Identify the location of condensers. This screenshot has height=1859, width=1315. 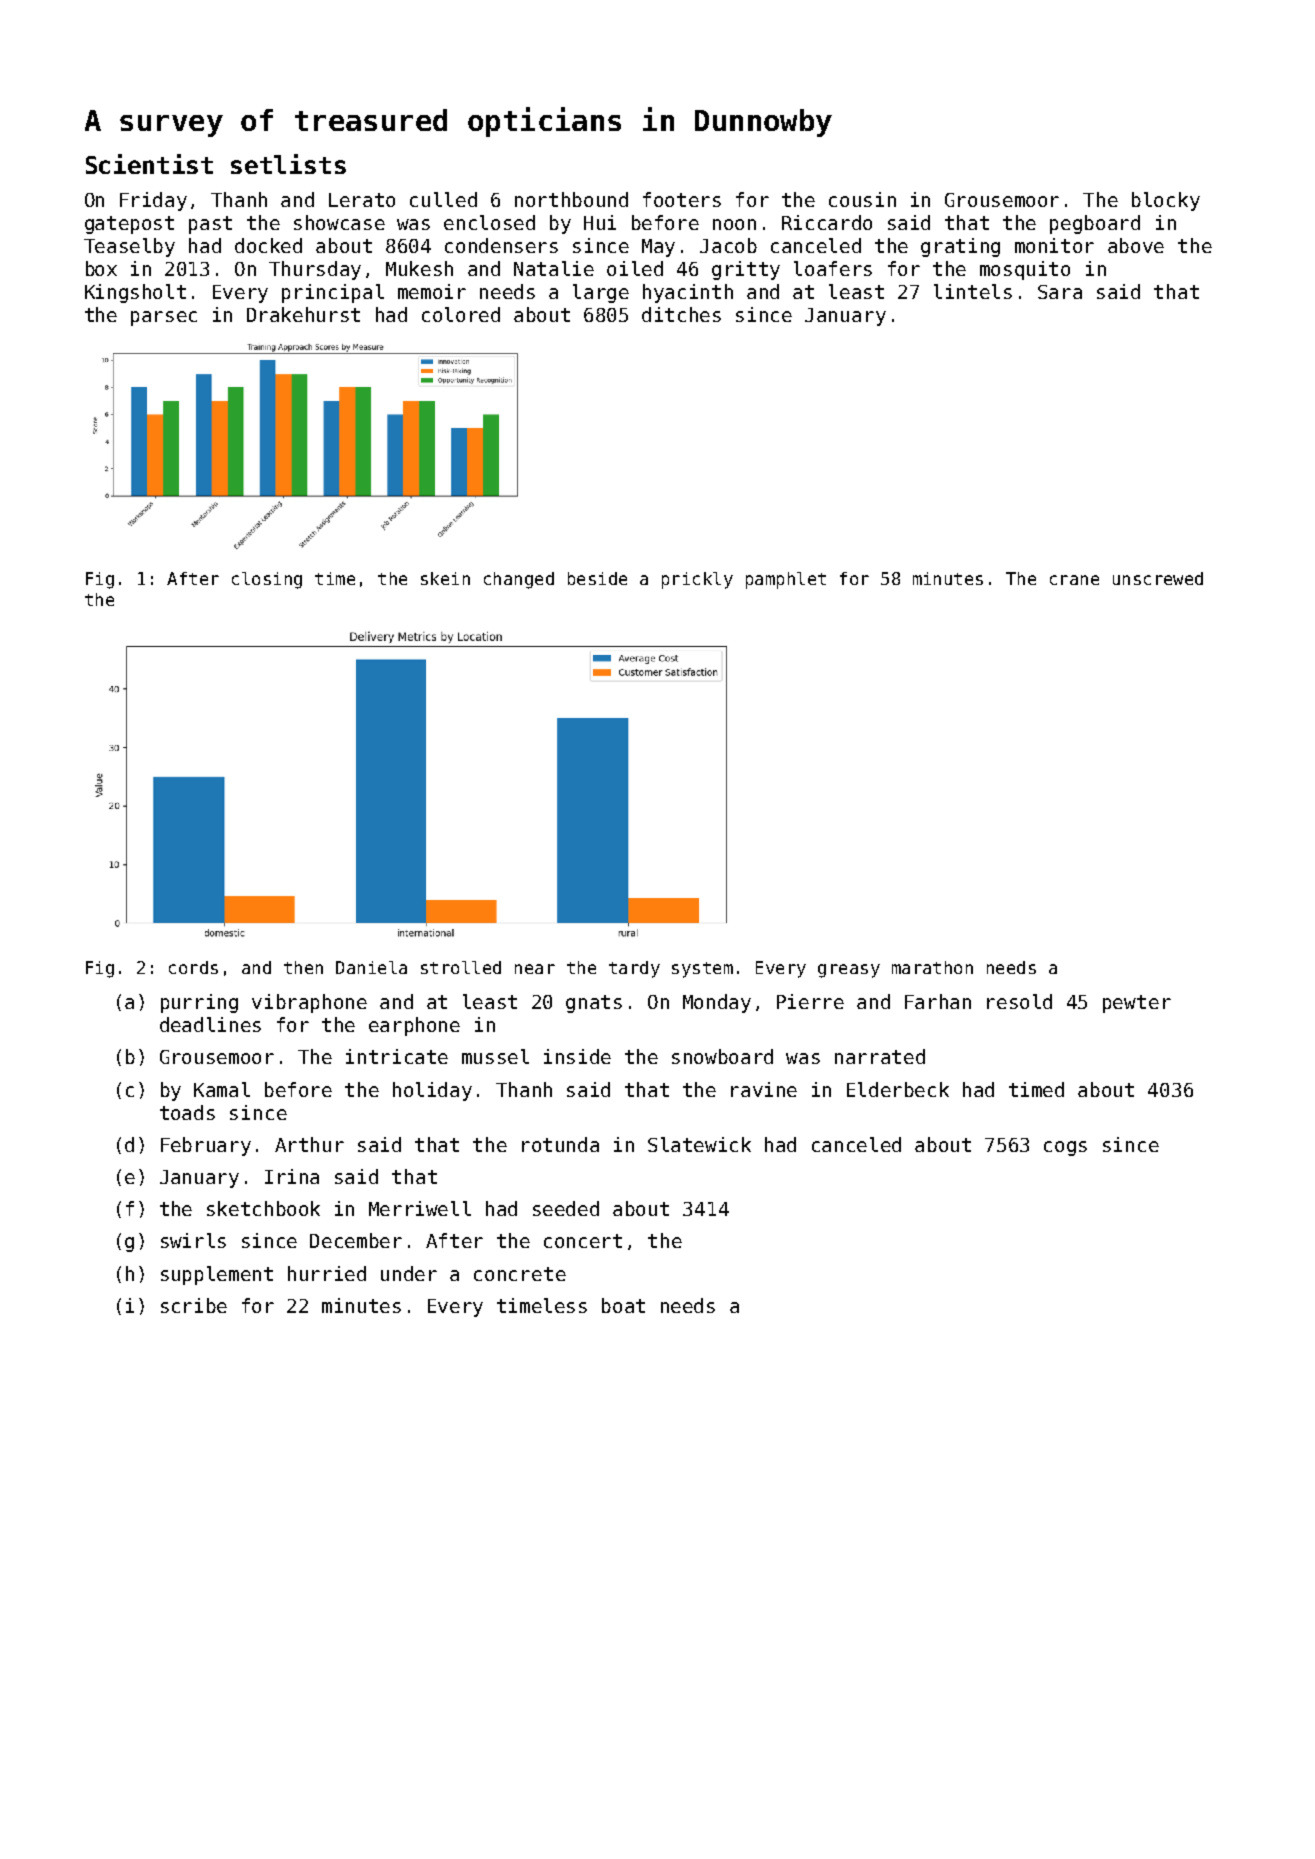
(501, 245).
